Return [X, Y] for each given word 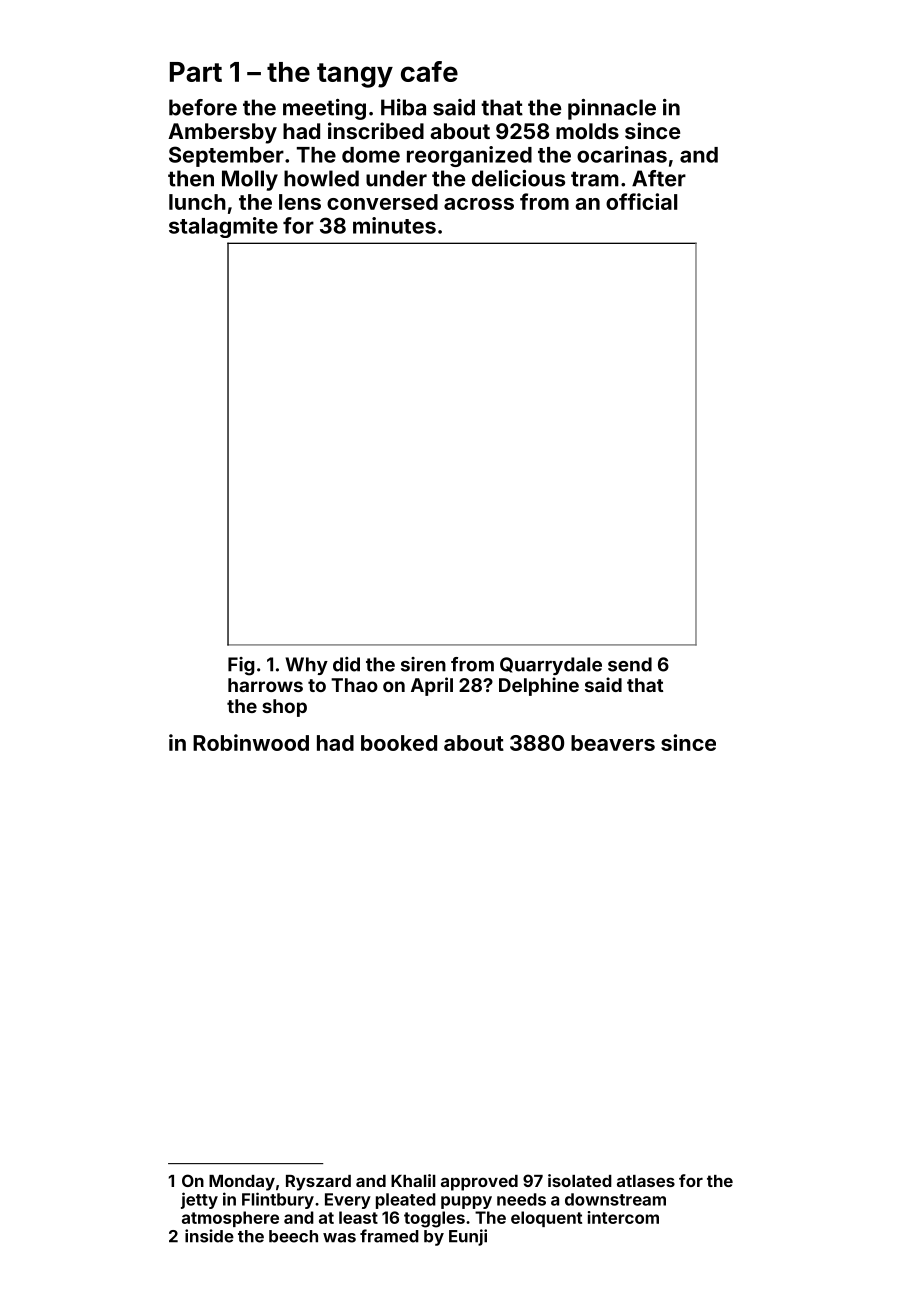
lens [300, 202]
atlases [646, 1181]
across [479, 204]
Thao [354, 685]
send [630, 664]
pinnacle [612, 109]
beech [293, 1236]
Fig [241, 666]
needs [521, 1199]
